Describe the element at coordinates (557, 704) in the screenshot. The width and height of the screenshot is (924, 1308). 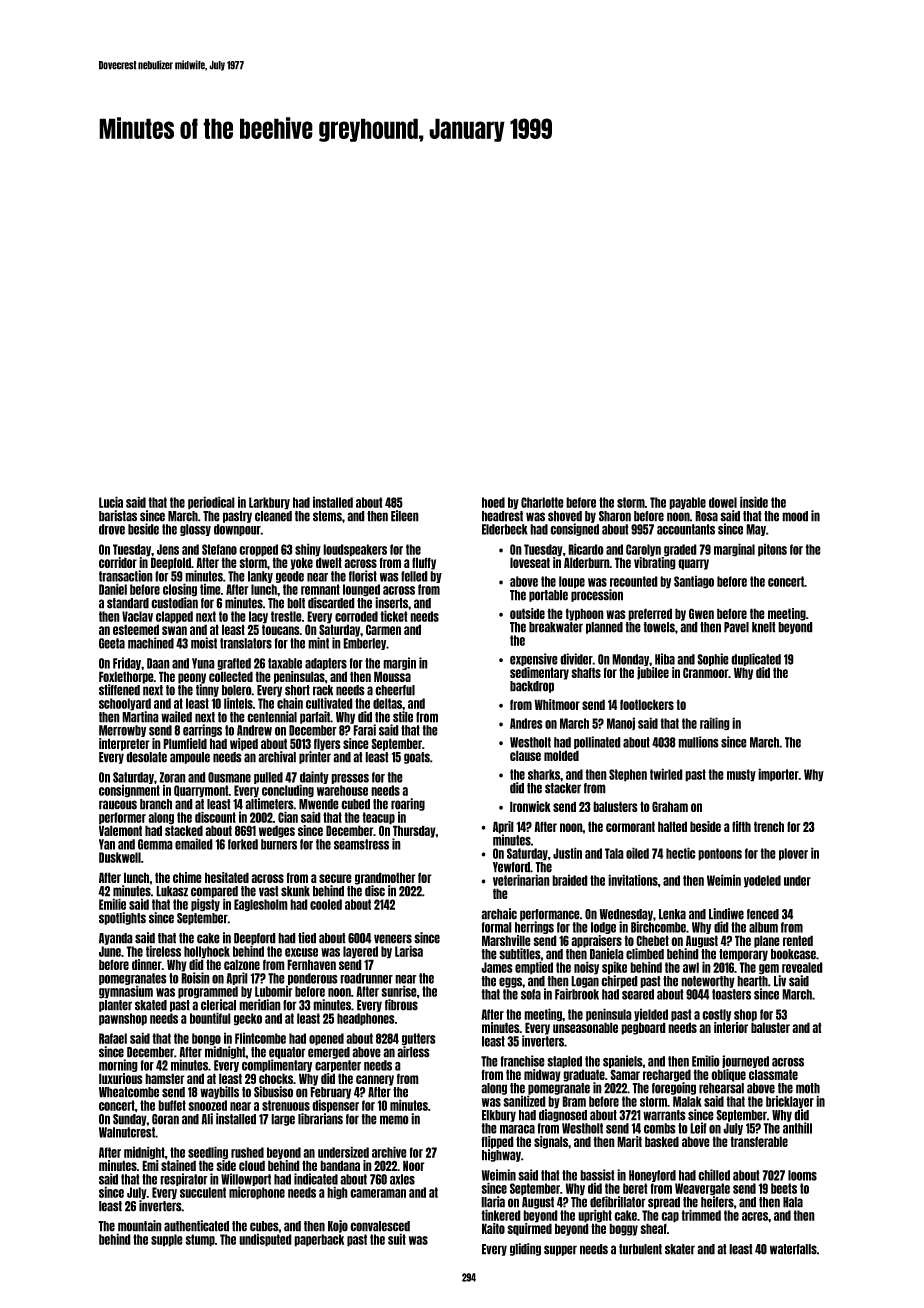
I see `Whitmoor` at that location.
